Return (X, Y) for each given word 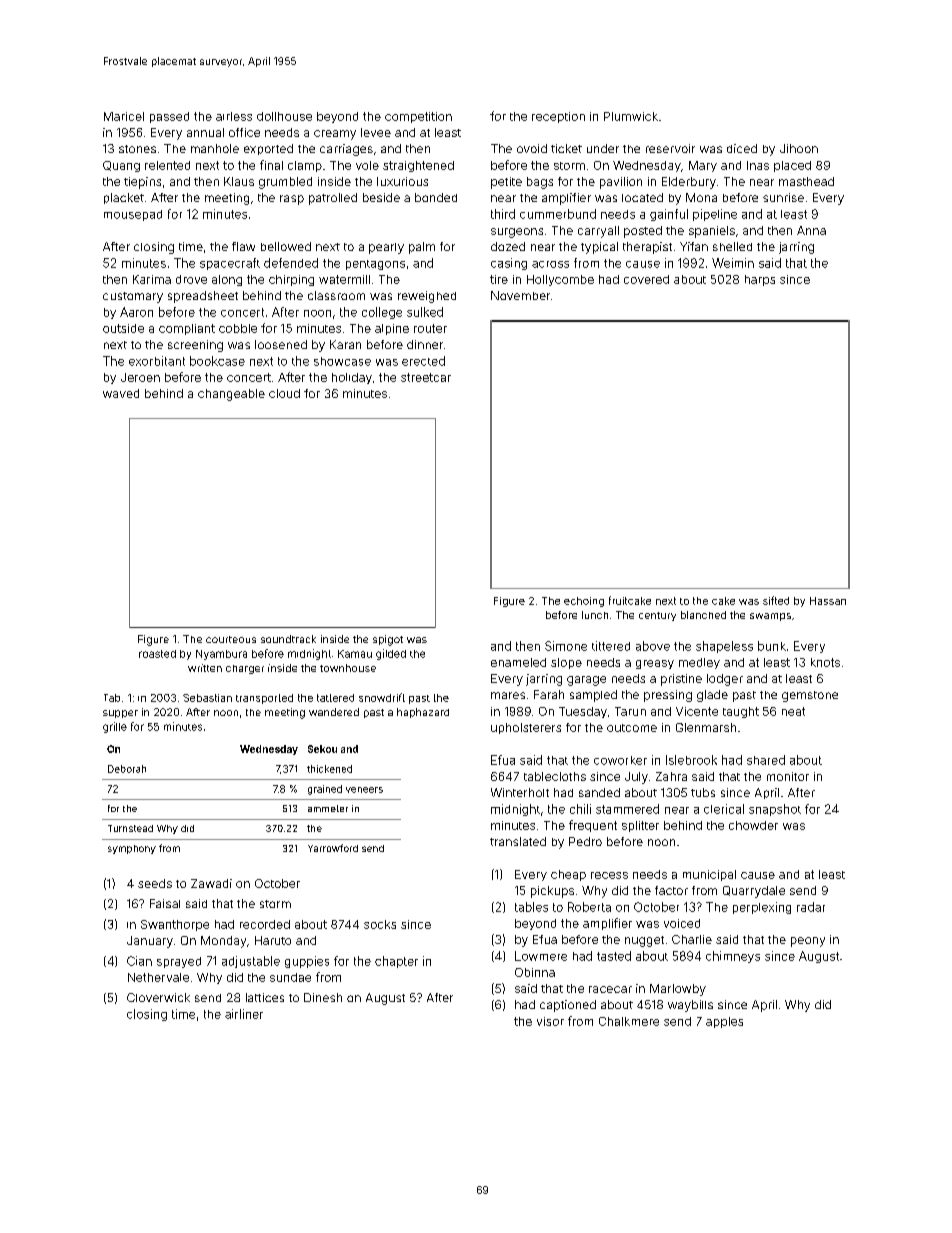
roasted (157, 654)
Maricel (124, 116)
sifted (776, 600)
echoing (584, 602)
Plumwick (631, 116)
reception (558, 117)
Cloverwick (158, 997)
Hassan (828, 601)
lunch (595, 615)
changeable (231, 395)
